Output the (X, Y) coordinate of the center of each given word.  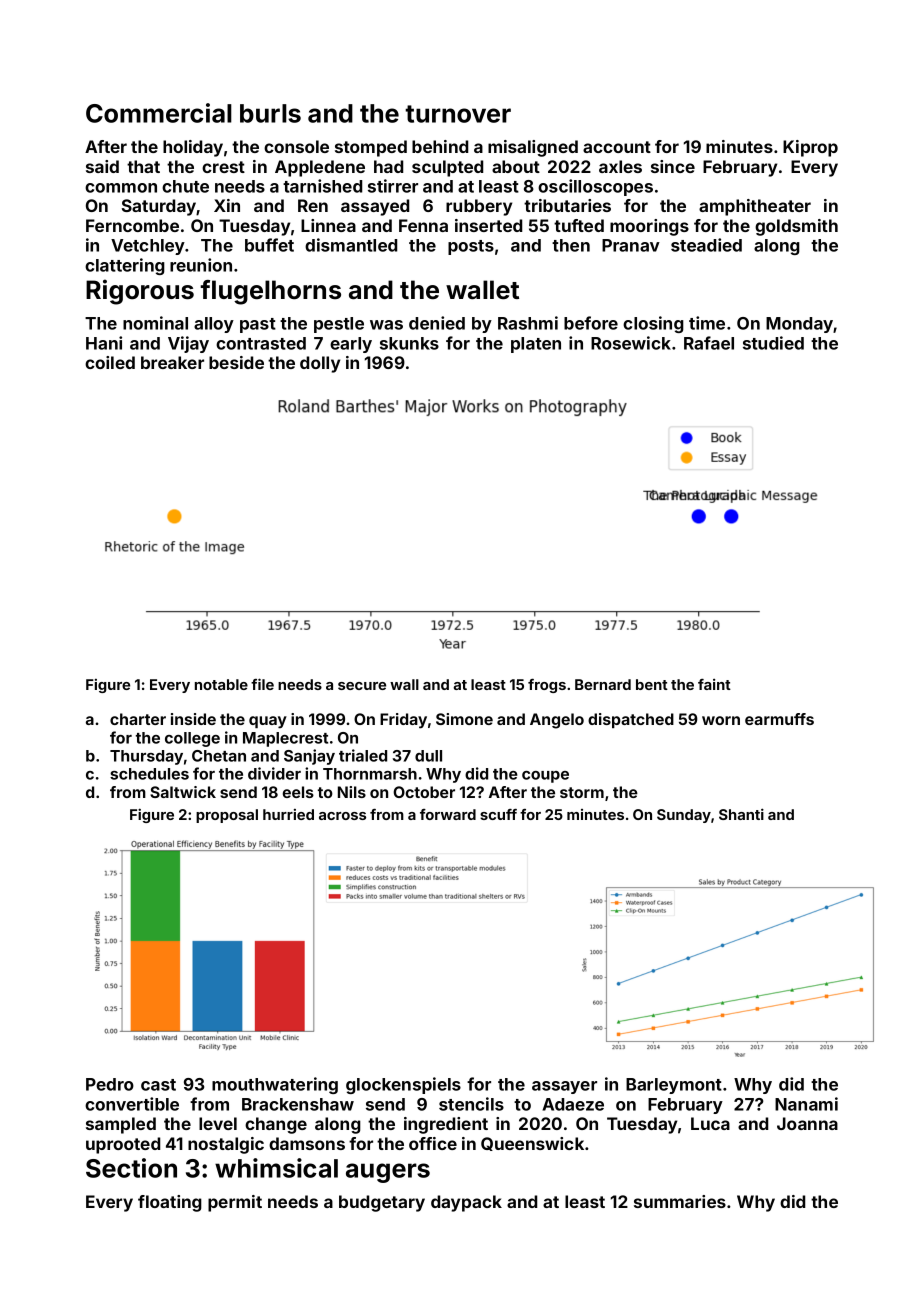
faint (714, 684)
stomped (371, 148)
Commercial (159, 113)
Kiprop (810, 148)
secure (362, 686)
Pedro (110, 1084)
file (262, 684)
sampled (121, 1125)
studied (773, 343)
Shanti (741, 814)
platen (536, 345)
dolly (320, 364)
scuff (498, 814)
